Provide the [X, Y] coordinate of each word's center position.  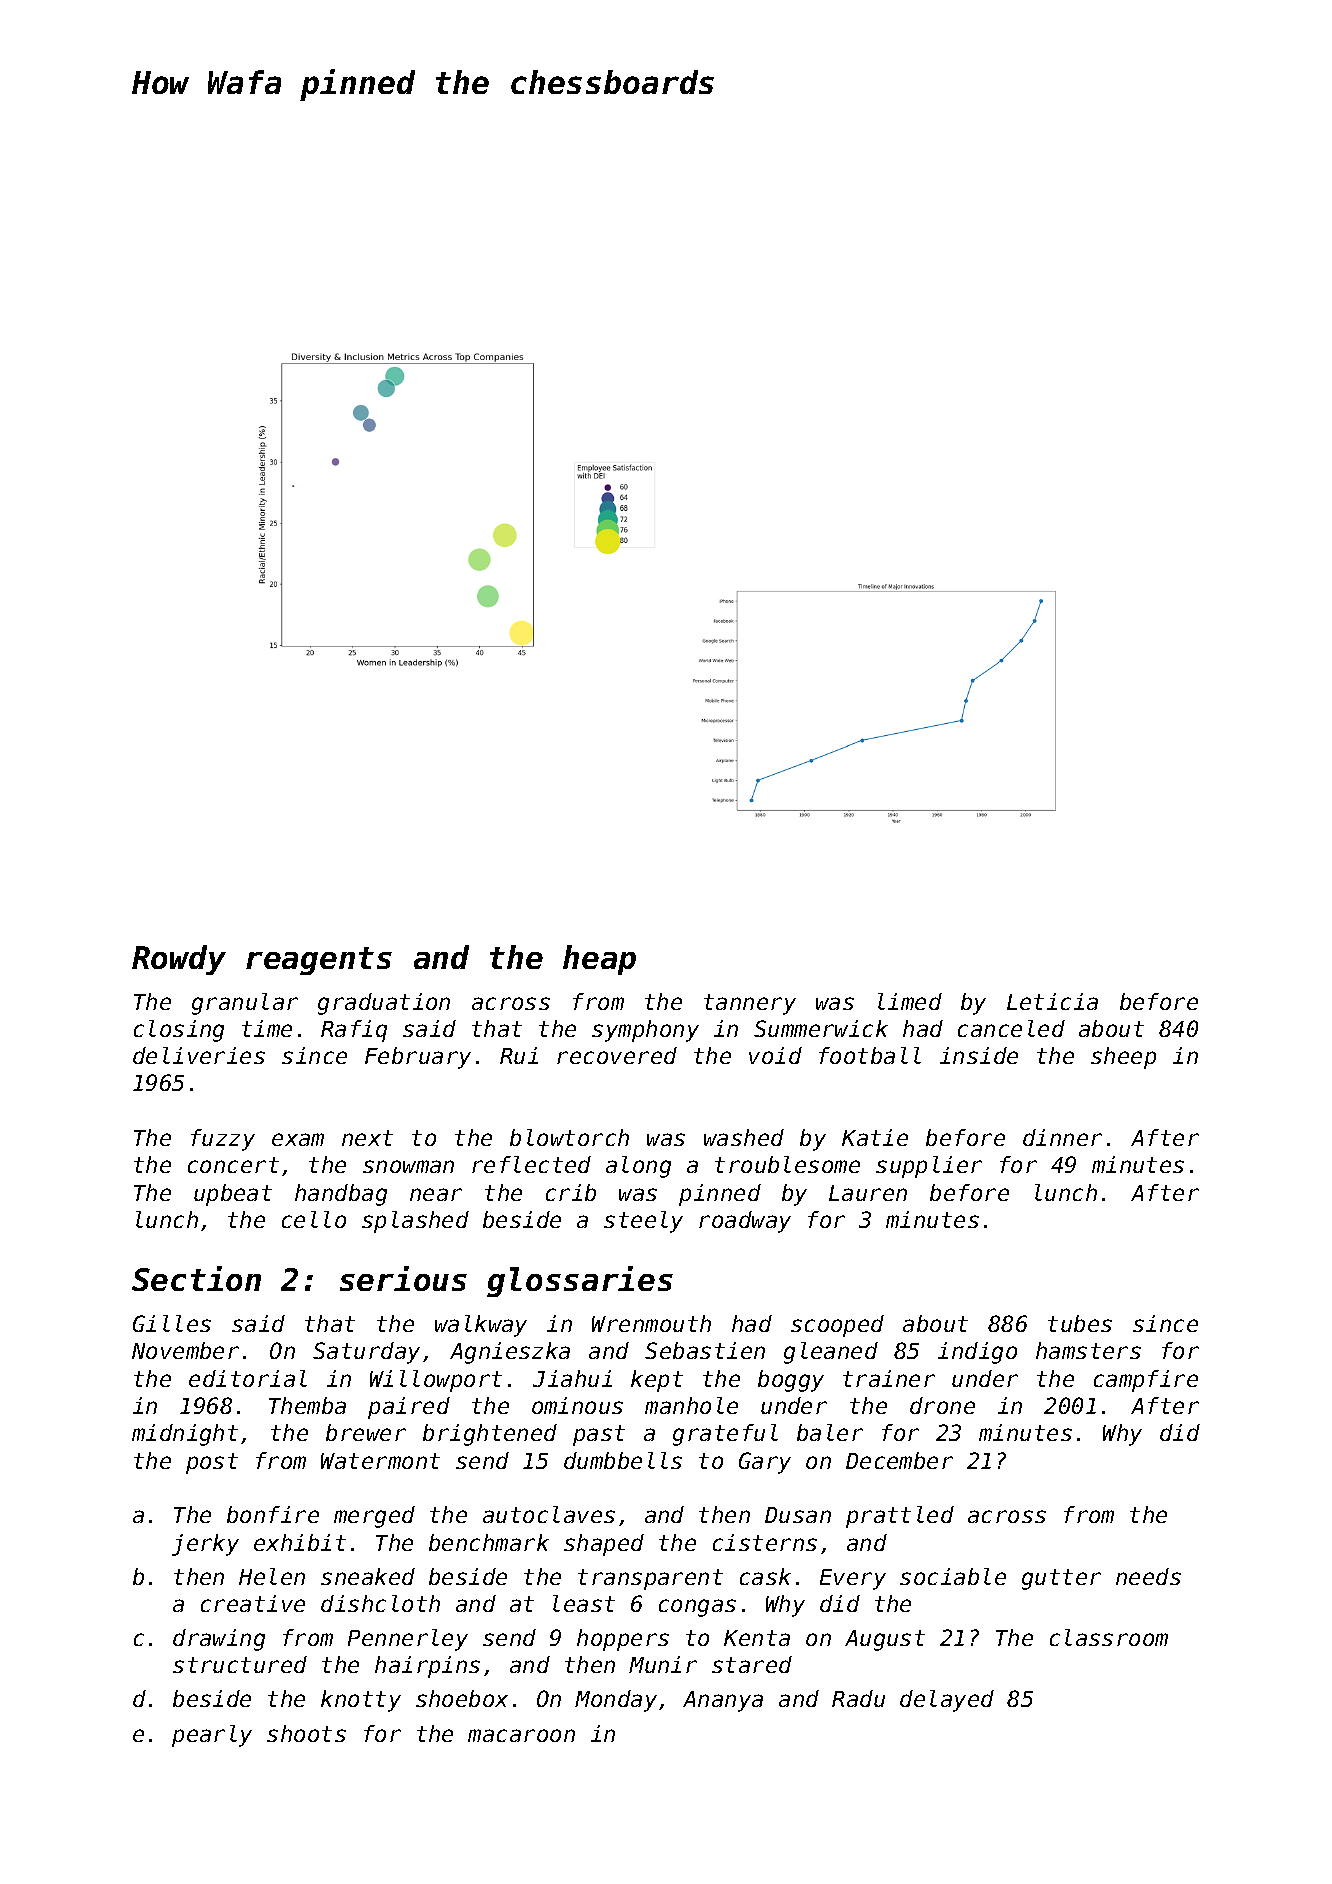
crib [571, 1192]
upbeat [233, 1195]
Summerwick [821, 1028]
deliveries [199, 1055]
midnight [185, 1435]
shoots [306, 1733]
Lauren [868, 1193]
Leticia [1052, 1001]
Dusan [798, 1515]
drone [942, 1405]
